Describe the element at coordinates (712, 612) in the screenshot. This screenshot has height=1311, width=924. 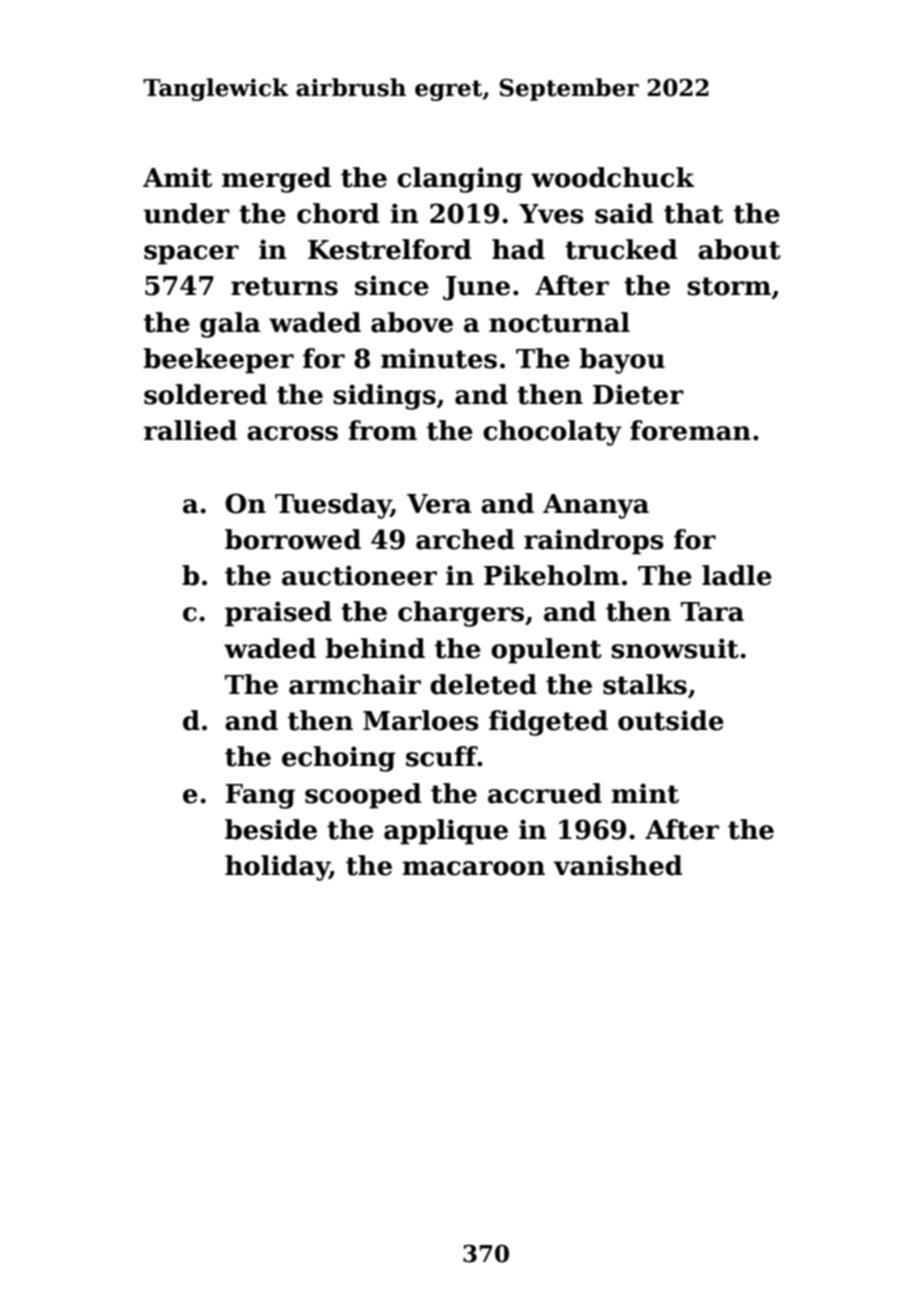
I see `Tara` at that location.
